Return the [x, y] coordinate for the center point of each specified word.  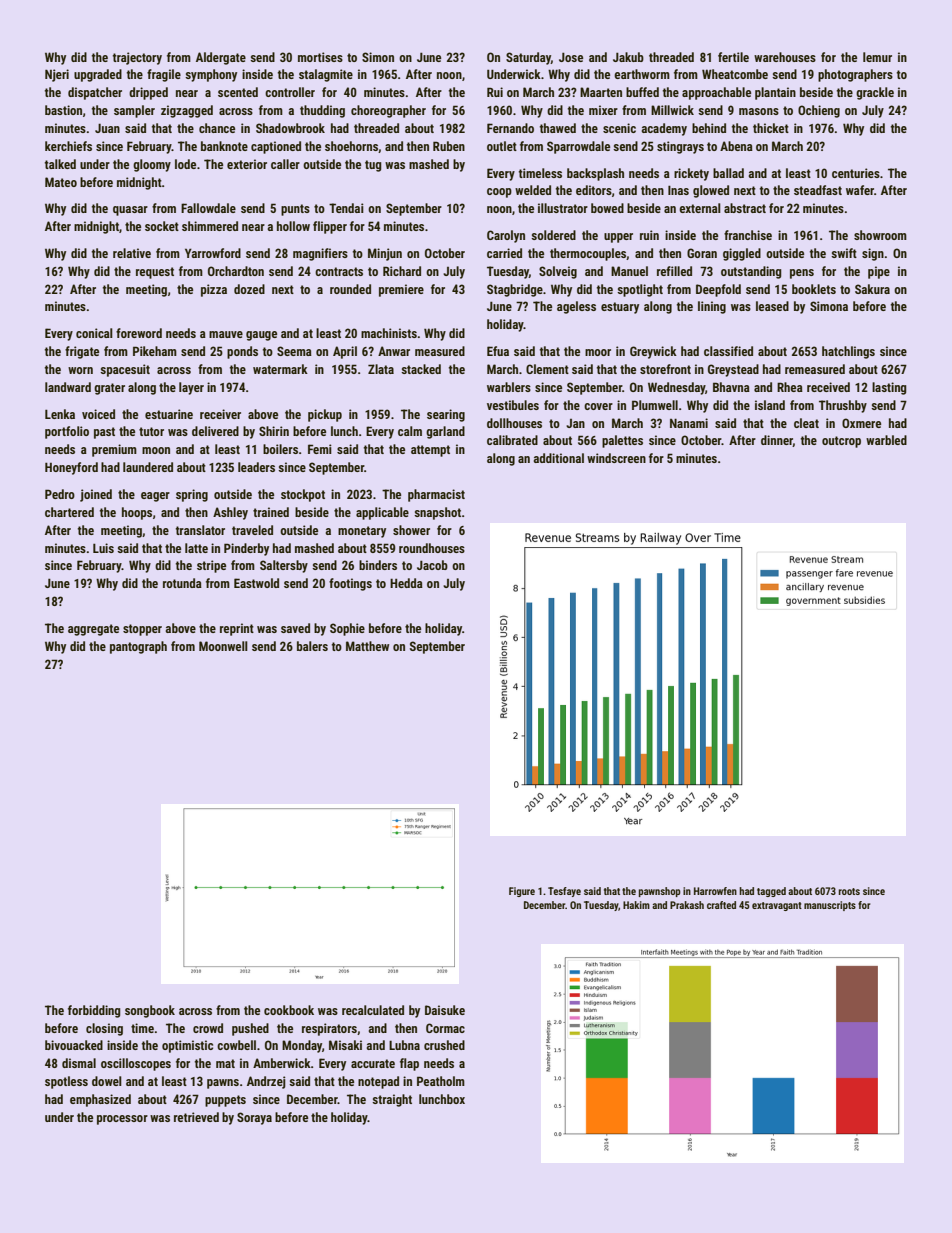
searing [446, 415]
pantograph [138, 647]
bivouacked [74, 1045]
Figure [522, 892]
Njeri [57, 75]
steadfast [818, 190]
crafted [721, 905]
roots [849, 891]
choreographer [388, 111]
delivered [215, 431]
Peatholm [441, 1081]
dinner [777, 441]
